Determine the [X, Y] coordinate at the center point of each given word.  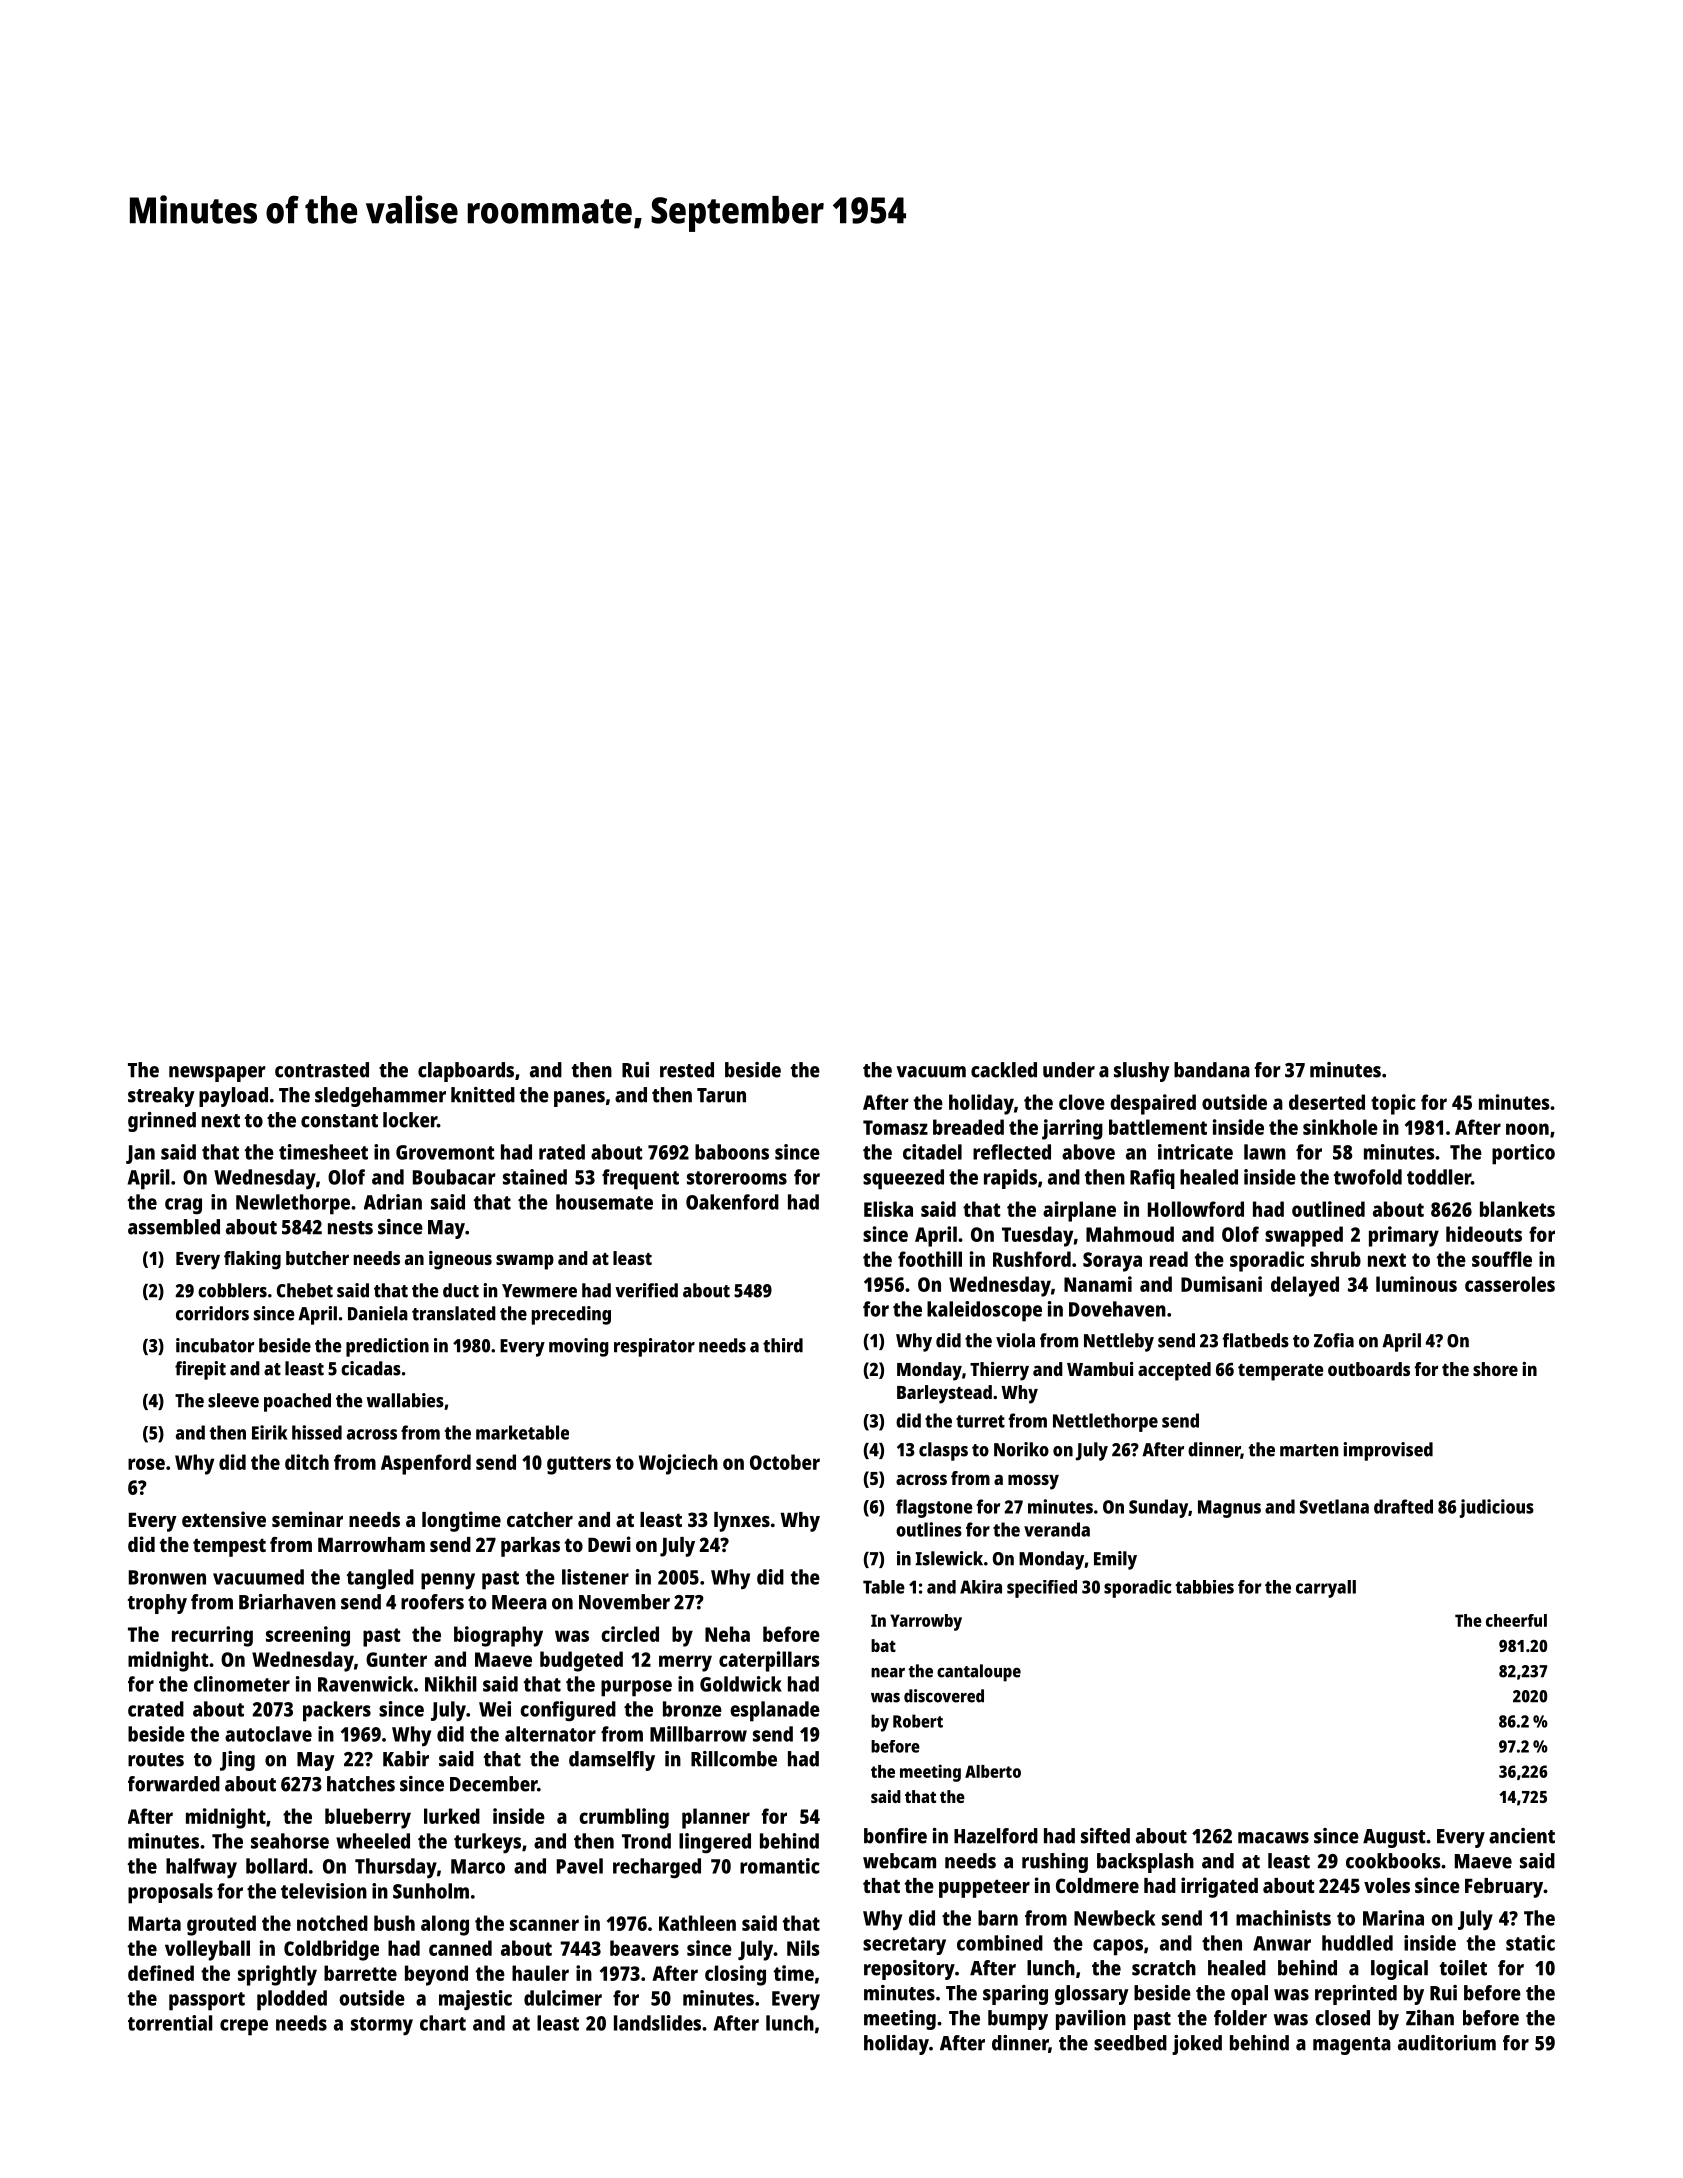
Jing [237, 1761]
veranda [1057, 1529]
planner [716, 1818]
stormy [382, 2026]
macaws [1273, 1838]
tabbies [1204, 1587]
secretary [904, 1946]
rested [687, 1070]
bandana [1212, 1070]
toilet [1463, 1968]
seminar [307, 1519]
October [785, 1462]
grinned [162, 1122]
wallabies [405, 1400]
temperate [1280, 1372]
